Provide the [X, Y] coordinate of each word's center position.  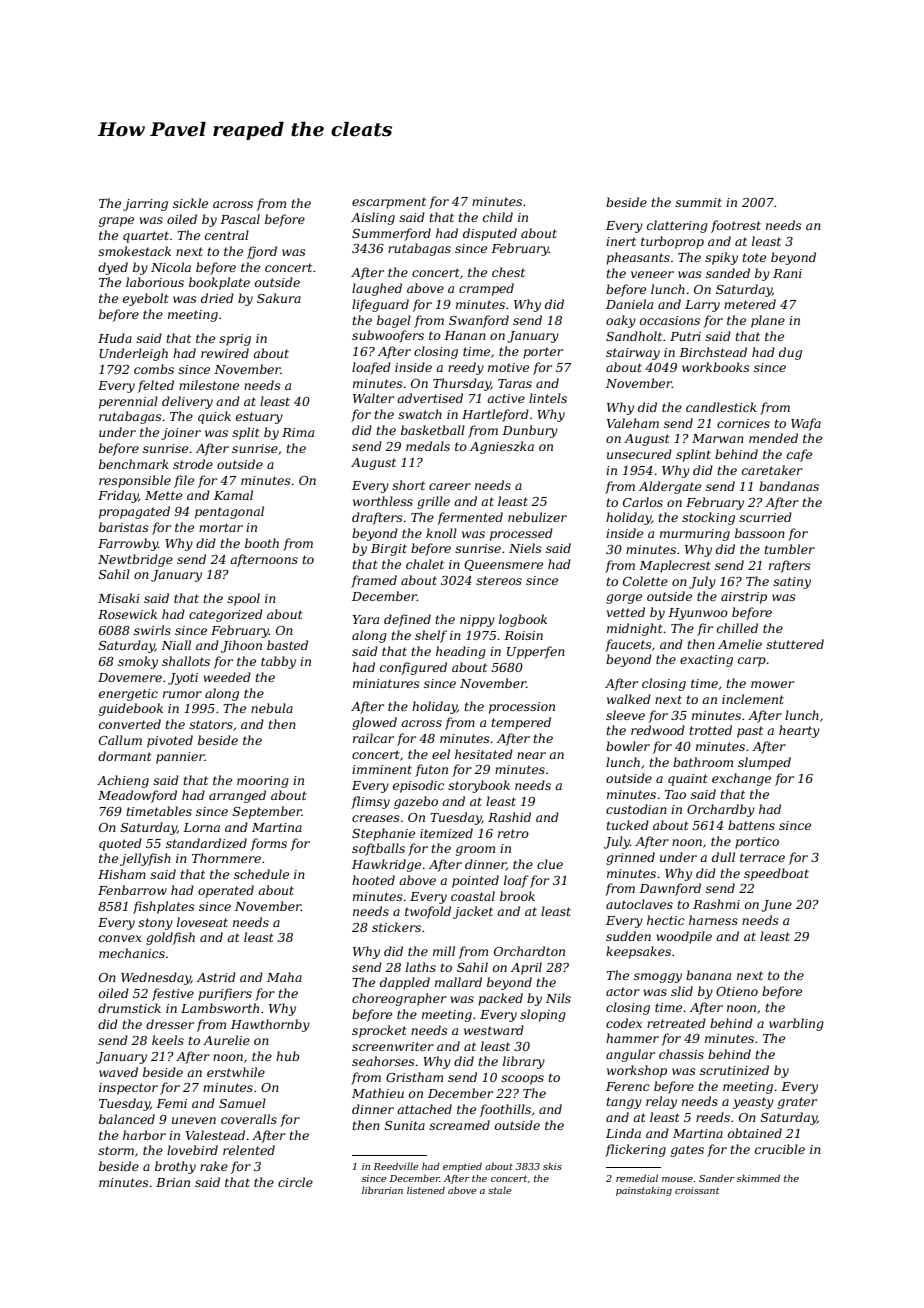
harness [713, 920]
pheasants [638, 258]
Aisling [373, 218]
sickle [190, 203]
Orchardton [529, 951]
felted [155, 386]
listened [426, 1190]
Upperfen [536, 652]
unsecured [639, 454]
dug [790, 353]
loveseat [202, 922]
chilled [737, 628]
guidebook [131, 709]
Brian [173, 1182]
